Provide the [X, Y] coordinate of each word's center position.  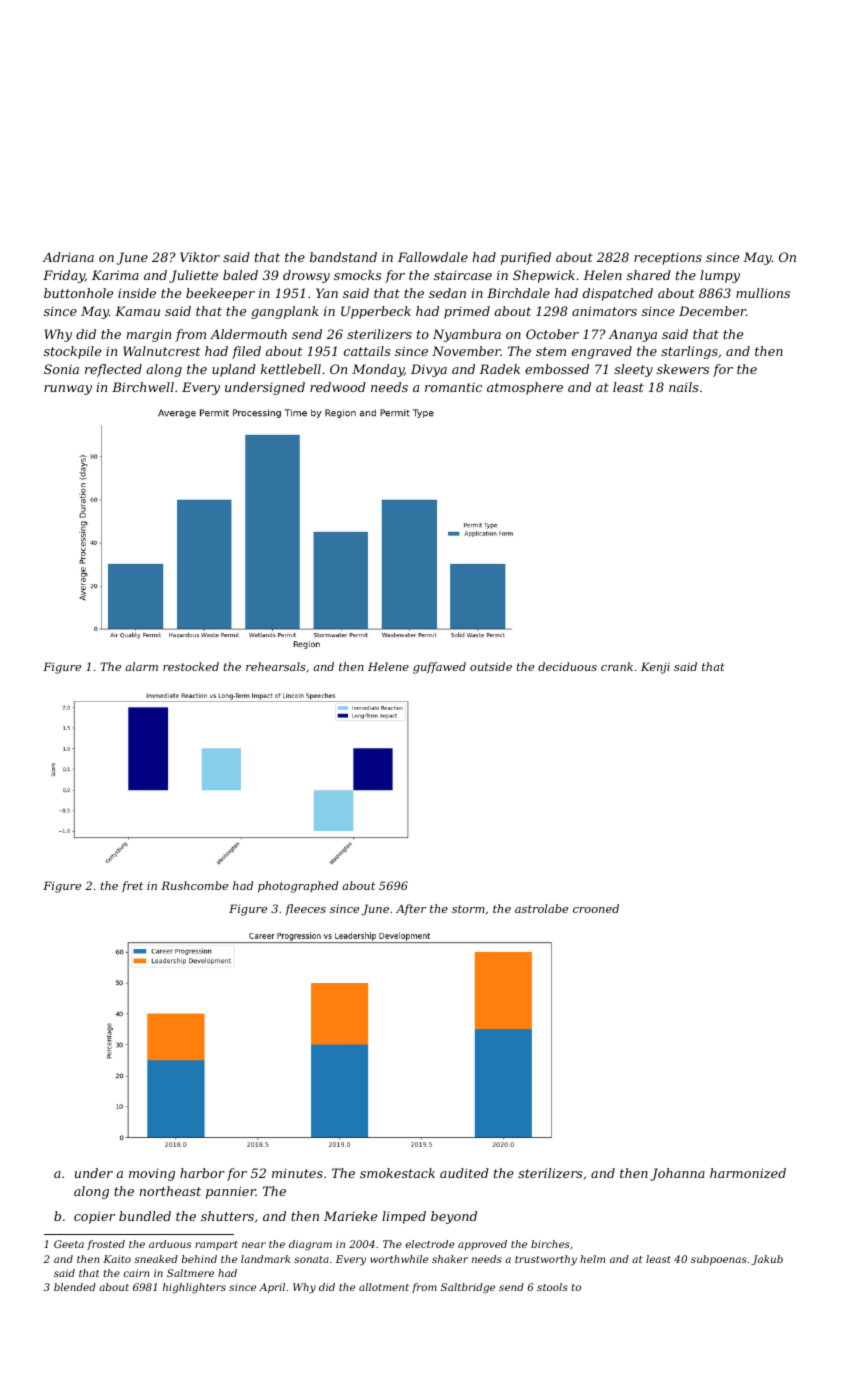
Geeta [69, 1244]
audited [464, 1173]
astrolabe [541, 908]
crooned [596, 908]
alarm [141, 666]
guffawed [439, 668]
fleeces [305, 910]
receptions [668, 259]
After [411, 910]
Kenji [655, 668]
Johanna [677, 1174]
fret [132, 886]
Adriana [68, 257]
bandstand [343, 257]
